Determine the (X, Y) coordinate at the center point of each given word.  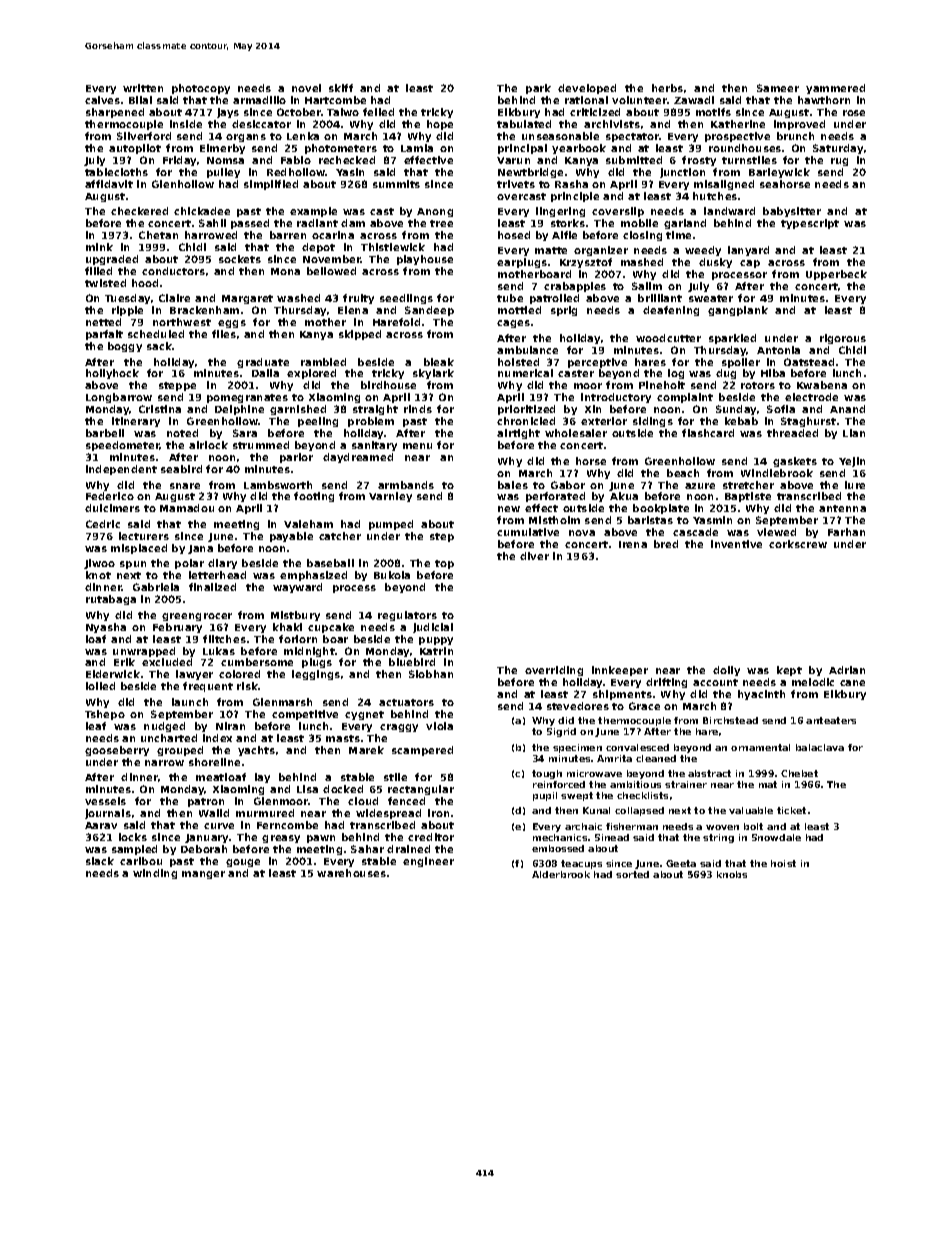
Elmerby (222, 149)
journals (108, 814)
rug (839, 162)
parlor (296, 458)
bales (513, 485)
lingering (560, 212)
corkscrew (798, 544)
